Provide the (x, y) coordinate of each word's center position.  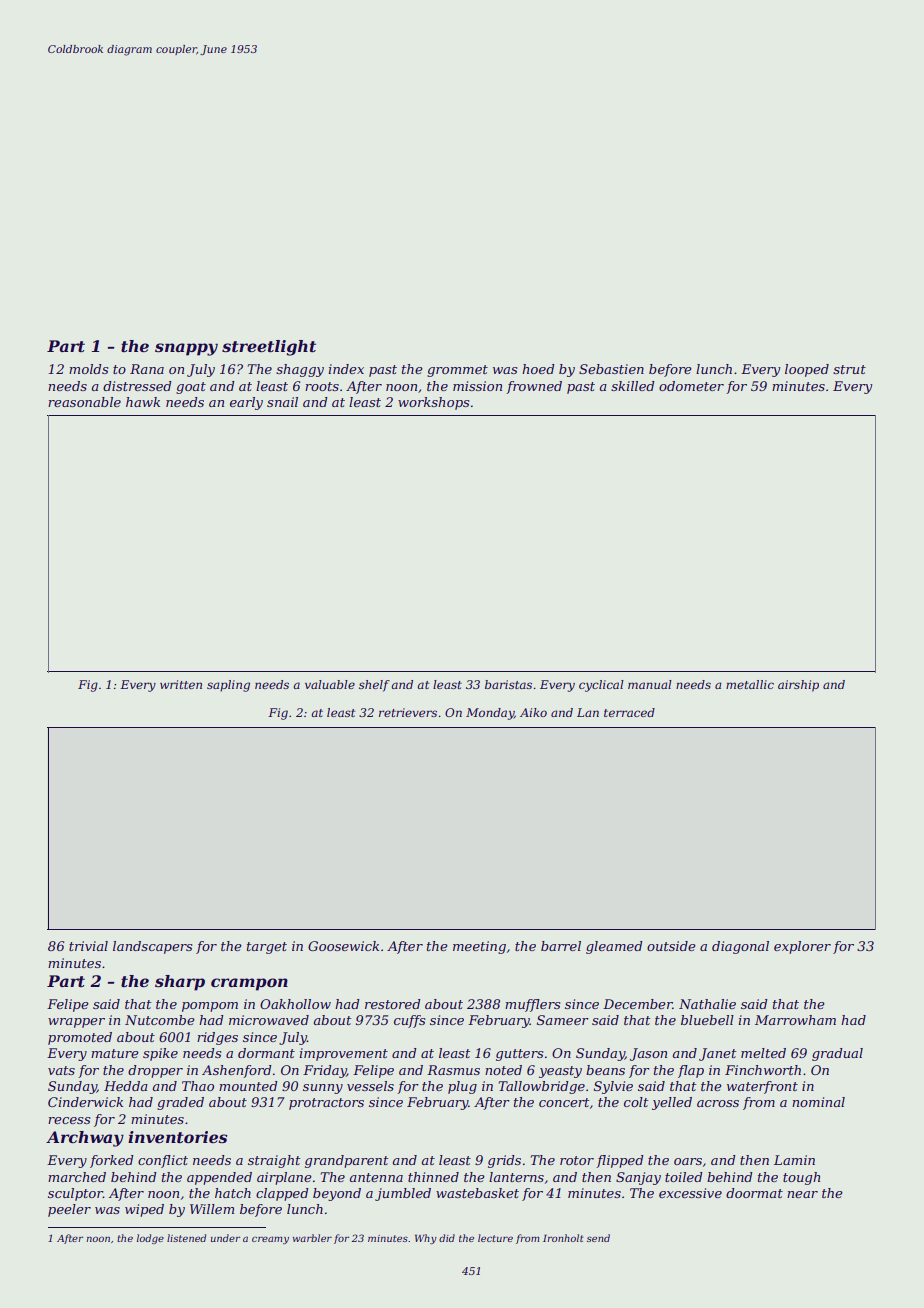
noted (503, 1070)
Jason (648, 1054)
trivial (88, 946)
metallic (750, 684)
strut (849, 369)
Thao (198, 1086)
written (181, 684)
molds (89, 369)
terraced (629, 712)
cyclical (601, 686)
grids (504, 1161)
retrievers (408, 712)
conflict (163, 1161)
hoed (538, 369)
